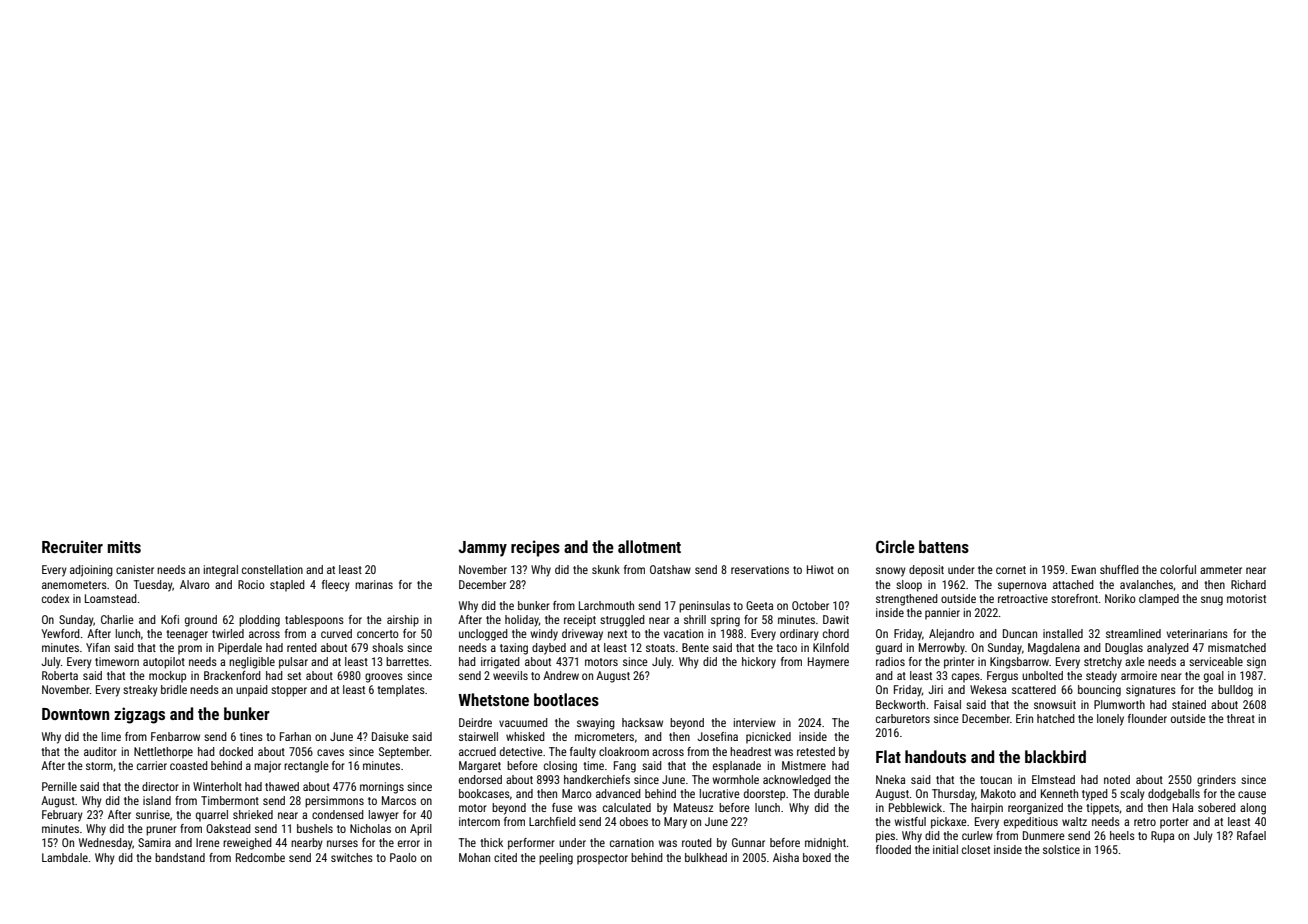 The image size is (1308, 924). What do you see at coordinates (947, 704) in the document?
I see `Faisal` at bounding box center [947, 704].
